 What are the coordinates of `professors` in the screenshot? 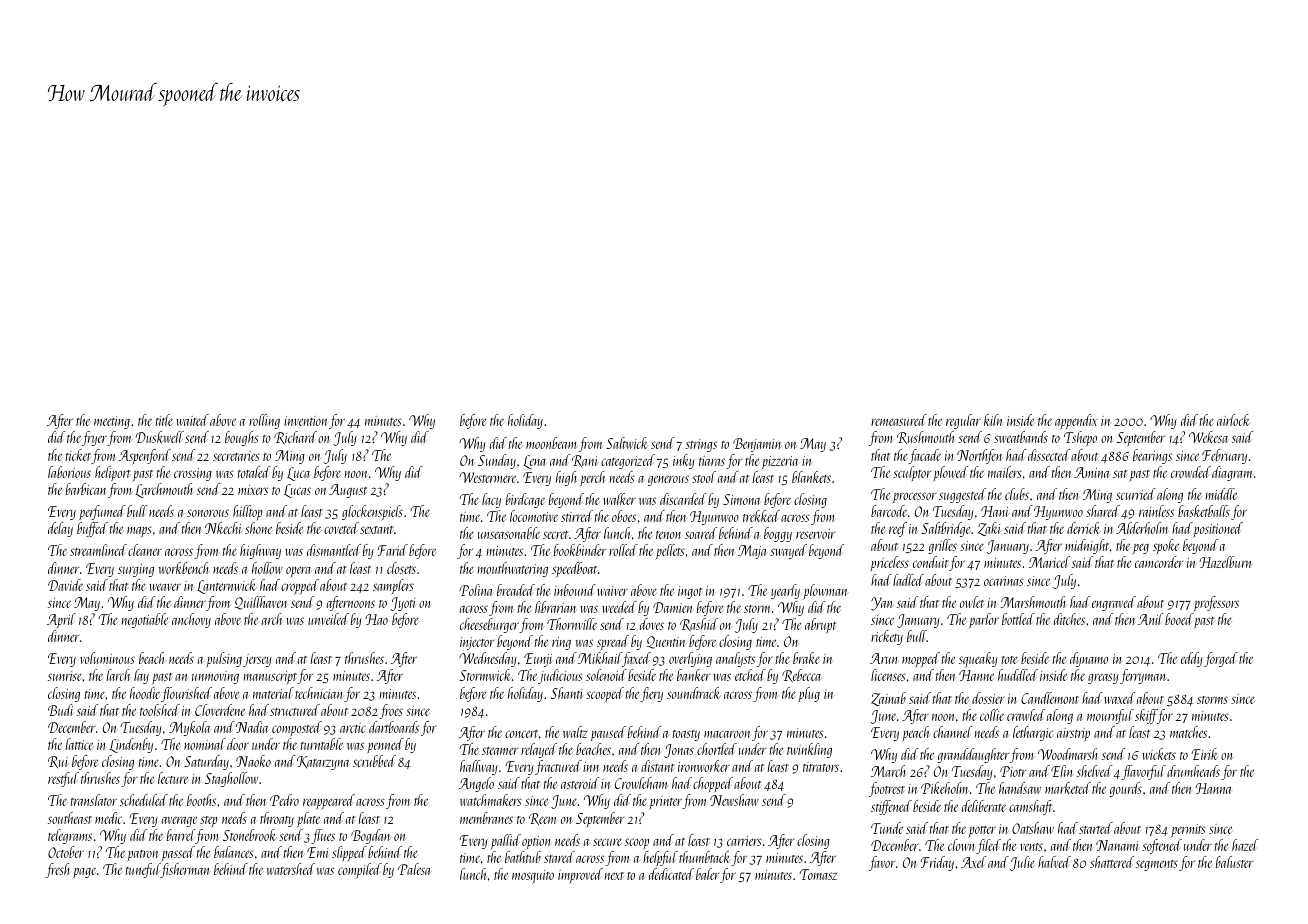 It's located at (1216, 603).
